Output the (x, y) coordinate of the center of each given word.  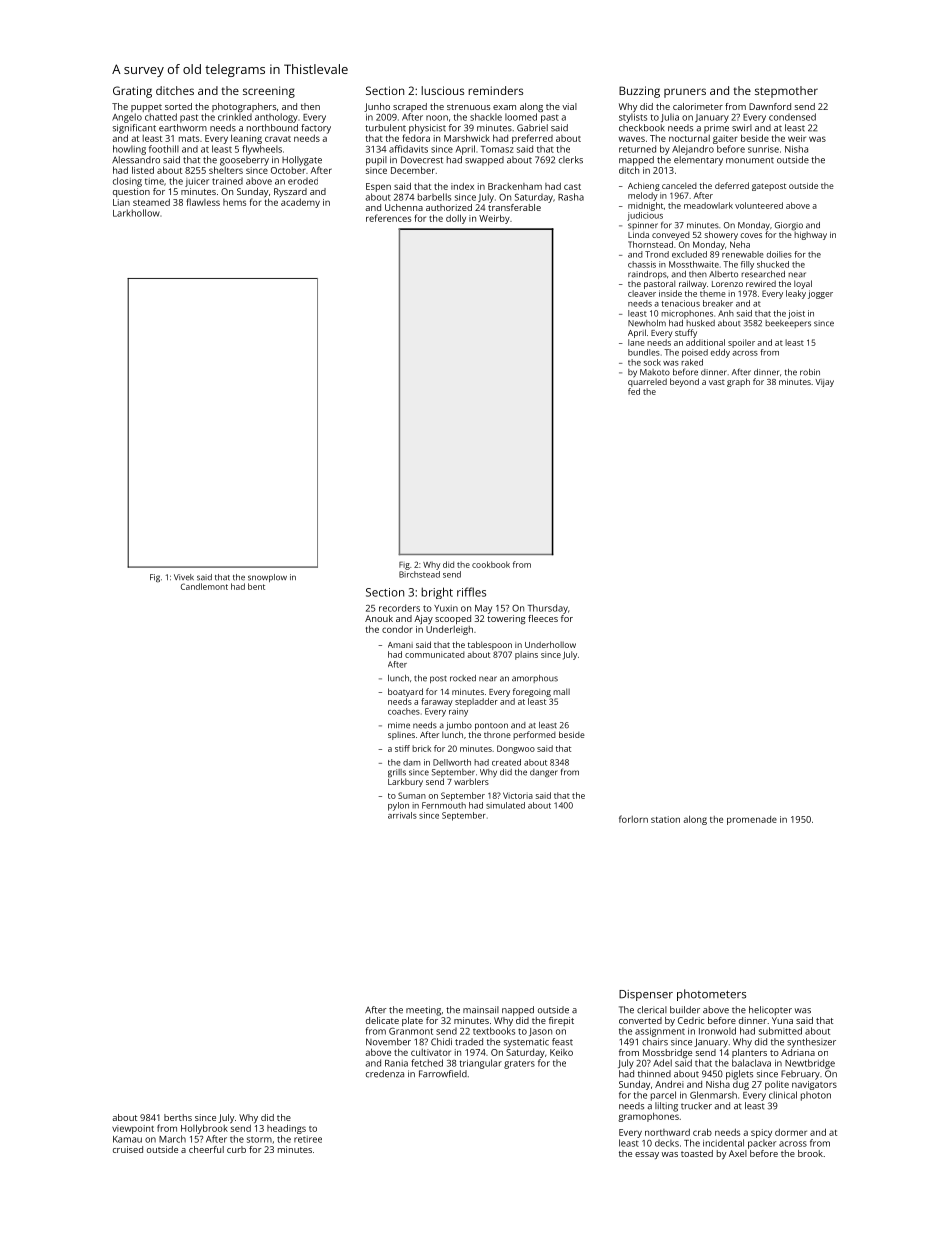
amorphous (535, 679)
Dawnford (770, 106)
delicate (382, 1020)
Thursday (548, 609)
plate (412, 1021)
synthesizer (811, 1043)
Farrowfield (443, 1074)
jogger (820, 294)
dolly (456, 219)
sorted (178, 106)
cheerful (206, 1149)
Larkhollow (136, 213)
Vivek (184, 577)
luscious (442, 90)
